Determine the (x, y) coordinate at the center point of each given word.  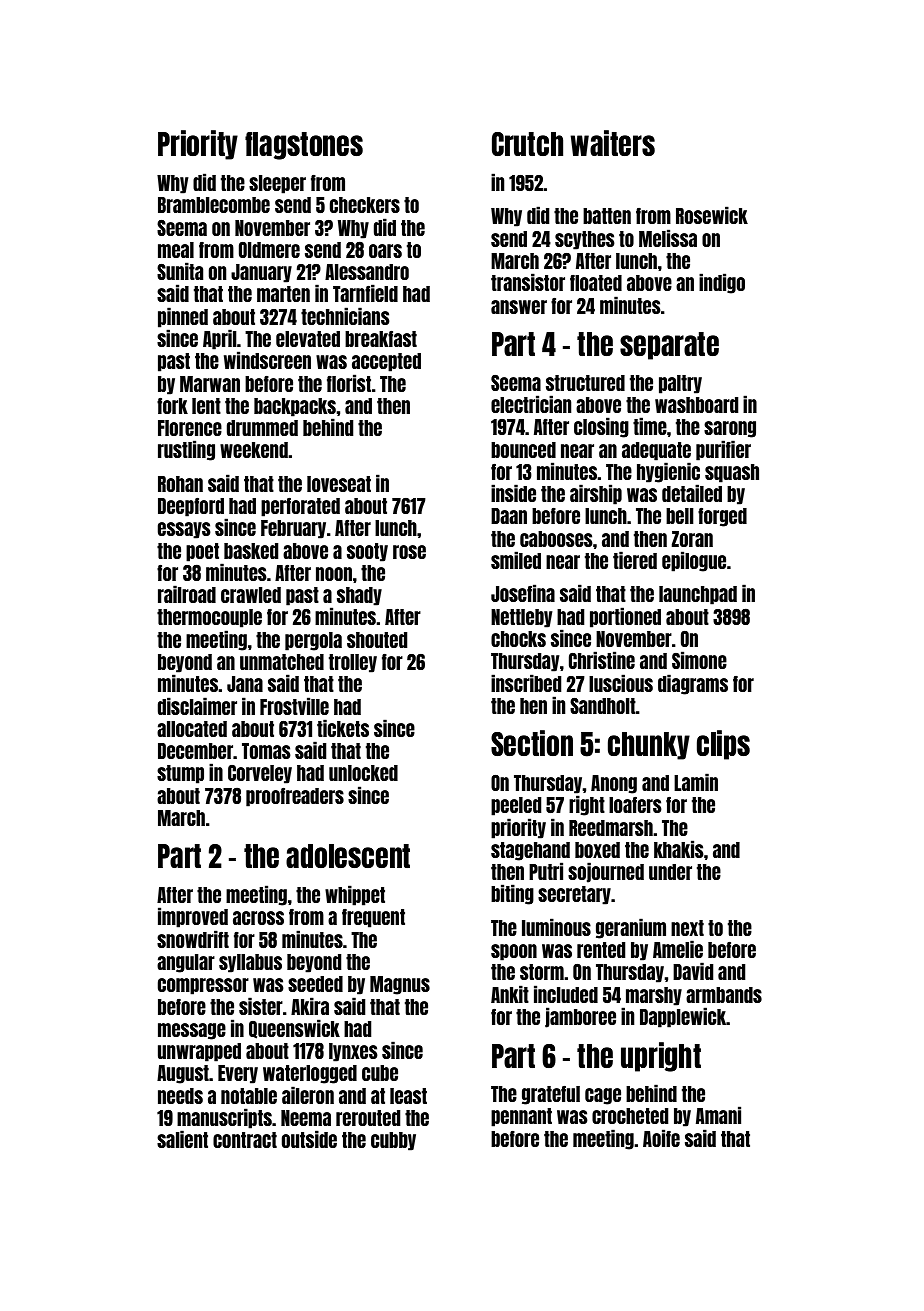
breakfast (381, 339)
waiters (613, 143)
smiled (516, 560)
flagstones (304, 146)
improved (193, 917)
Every (238, 1074)
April (219, 339)
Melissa (668, 238)
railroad (187, 594)
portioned (625, 617)
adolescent (348, 856)
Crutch (527, 144)
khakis (679, 849)
